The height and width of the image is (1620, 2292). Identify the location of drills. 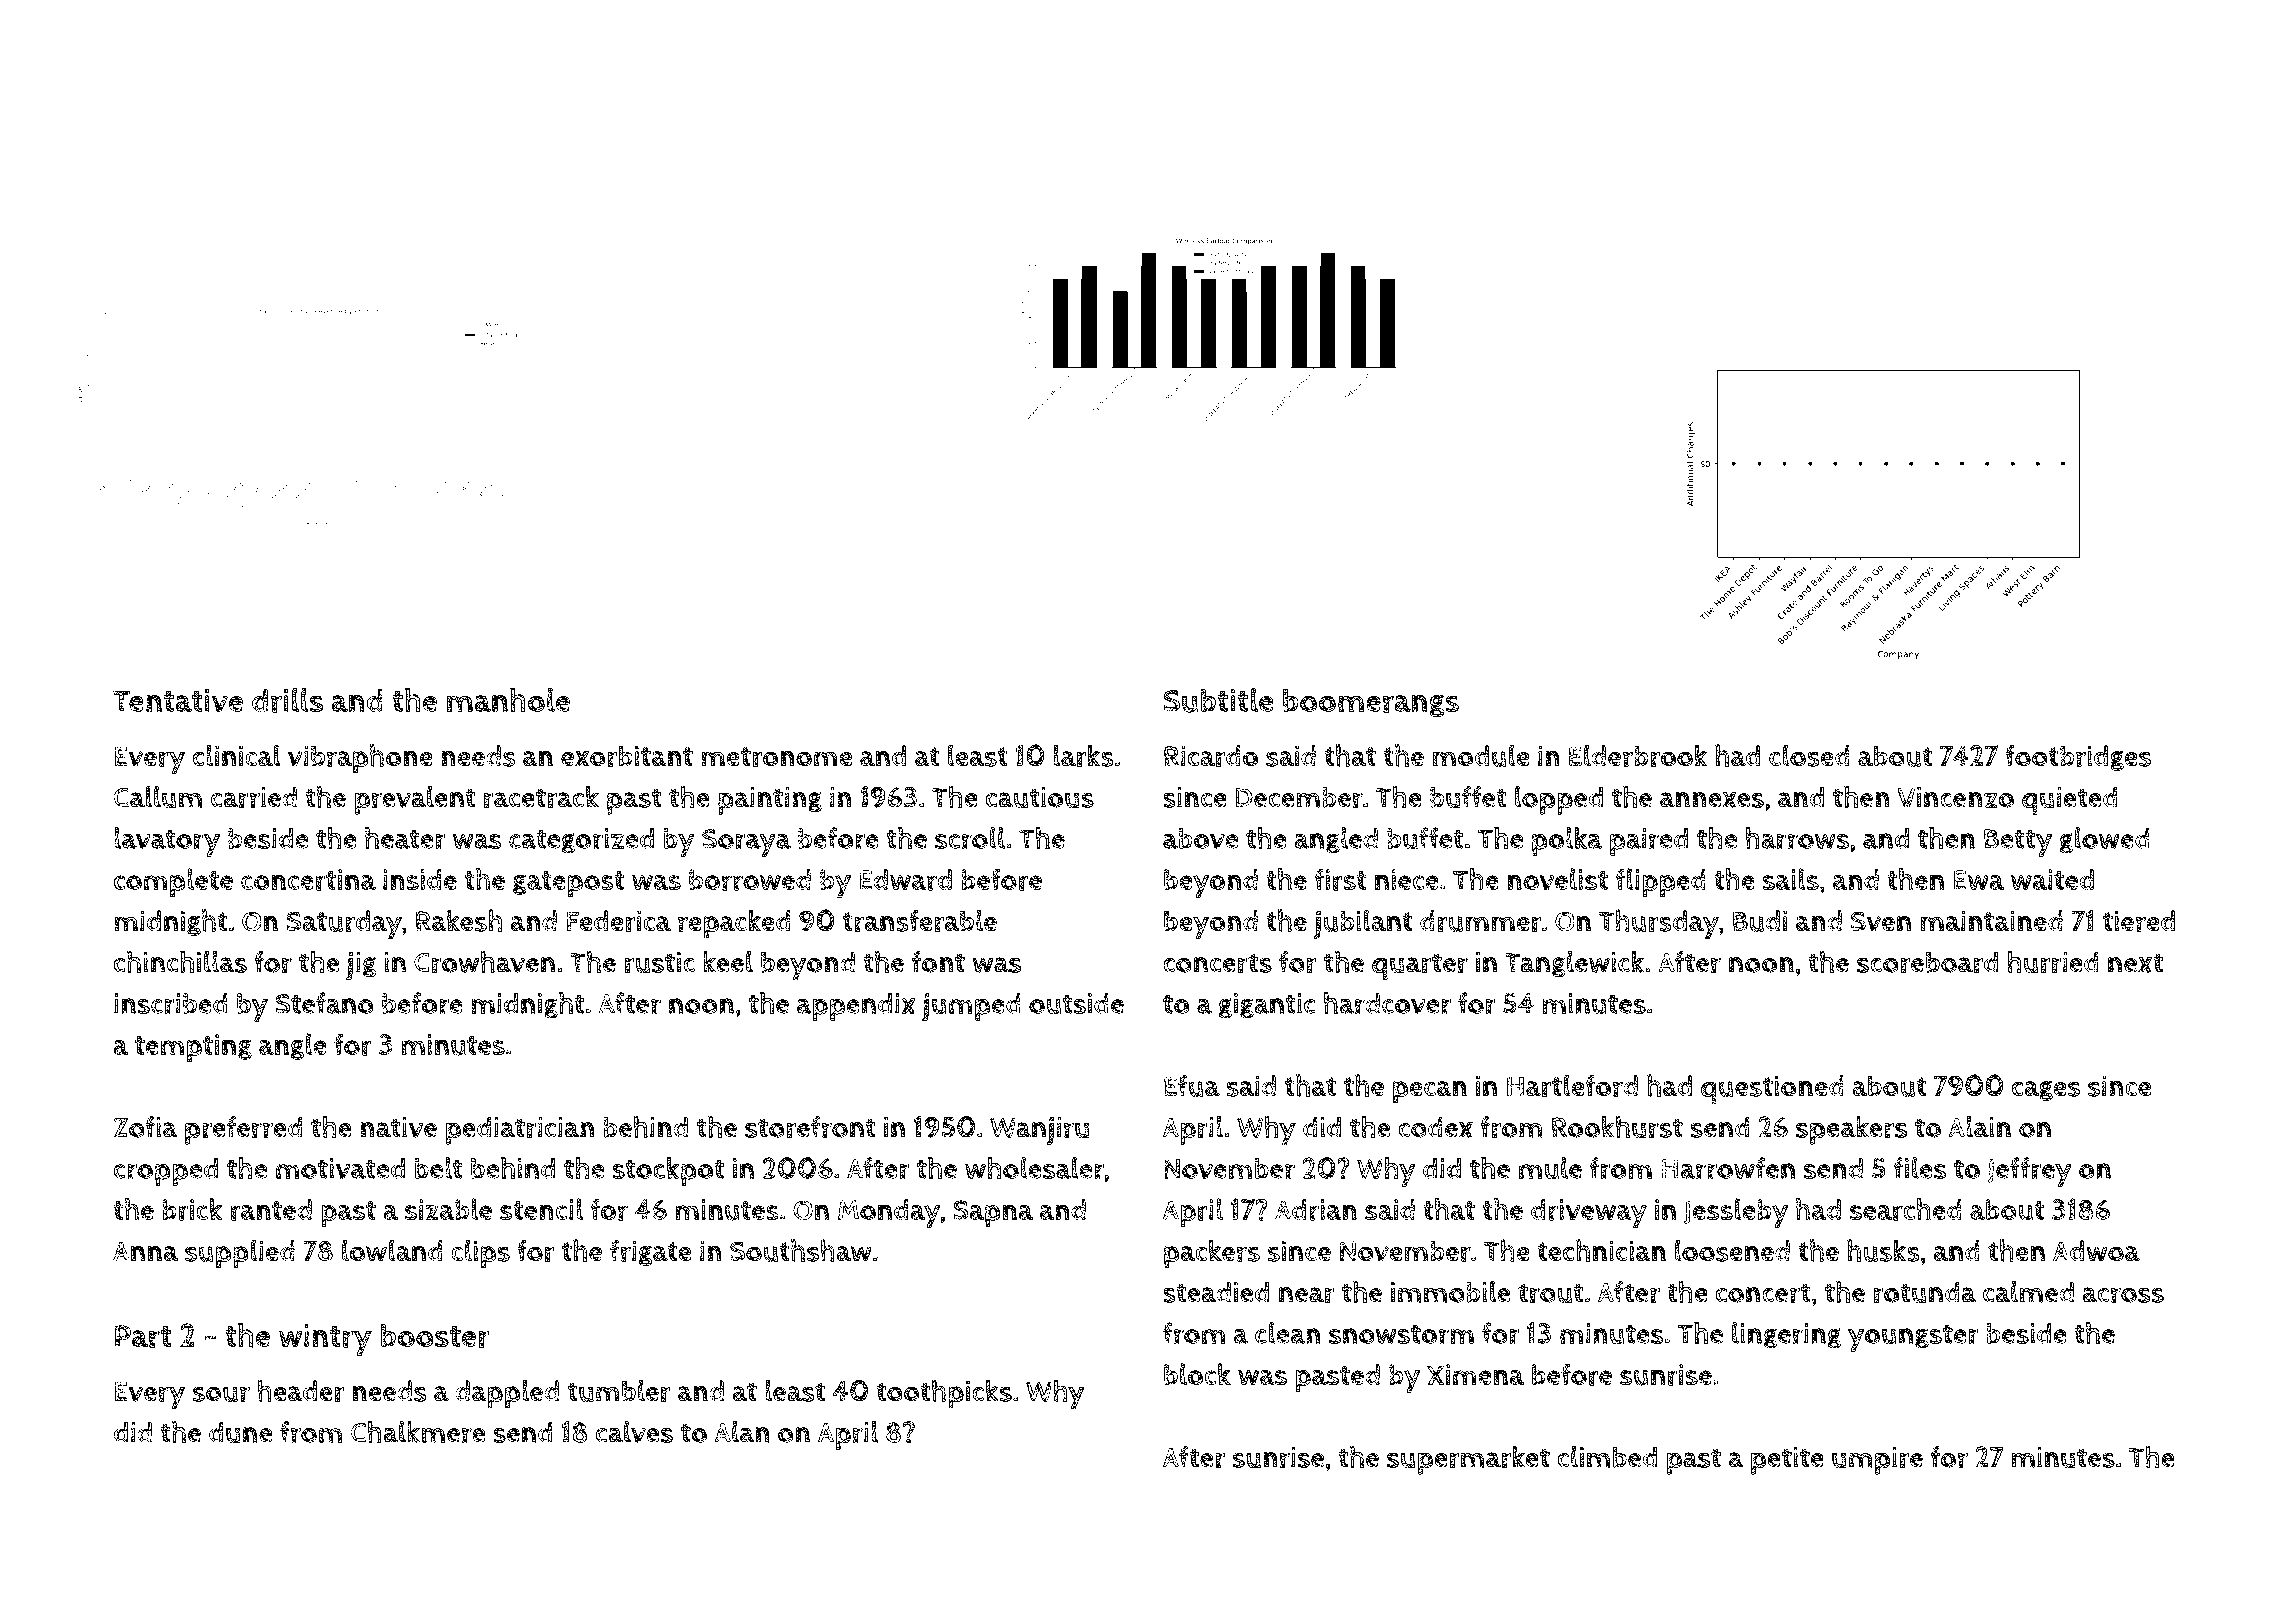
(287, 700).
